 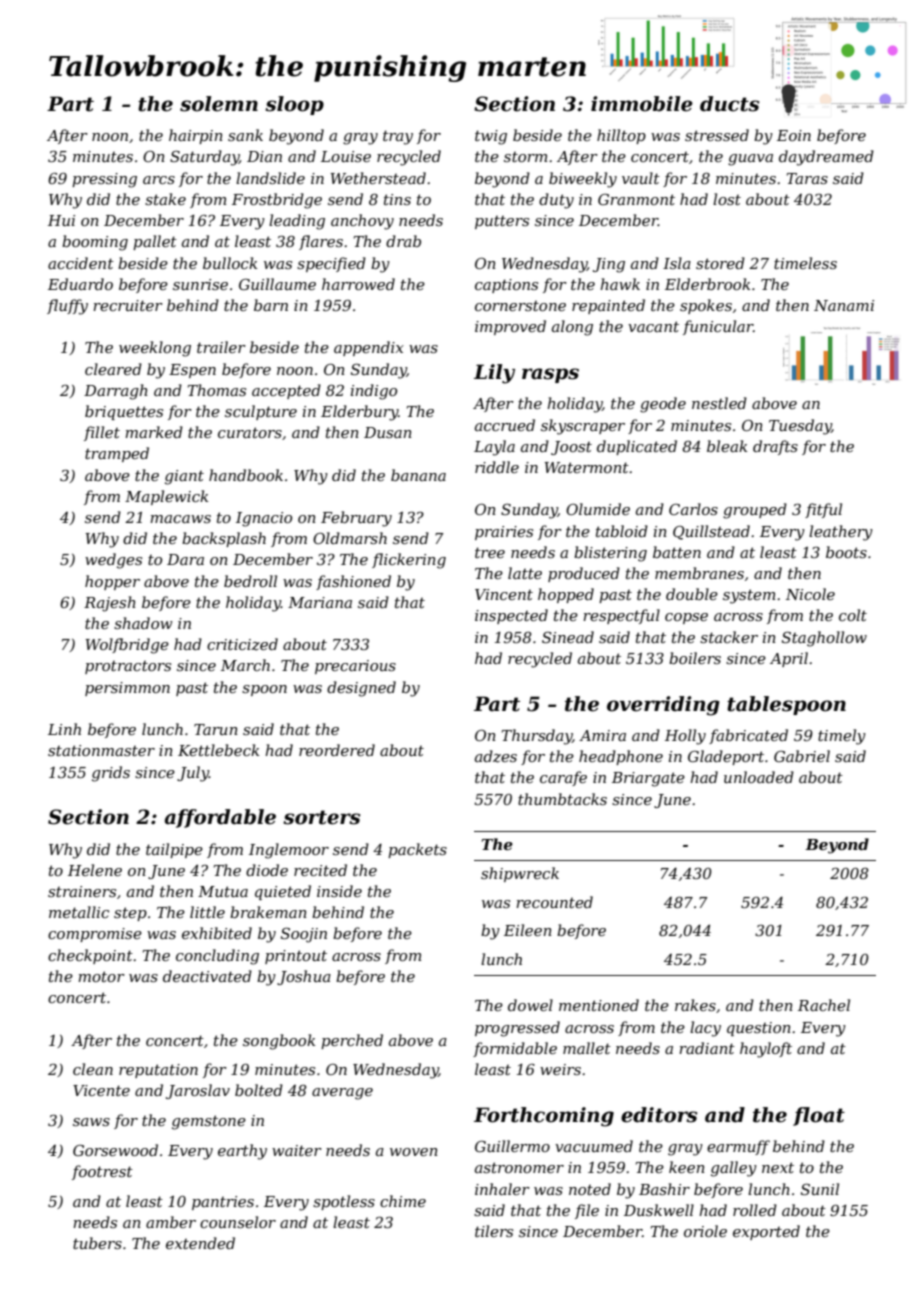 What do you see at coordinates (97, 1243) in the image?
I see `tubers` at bounding box center [97, 1243].
